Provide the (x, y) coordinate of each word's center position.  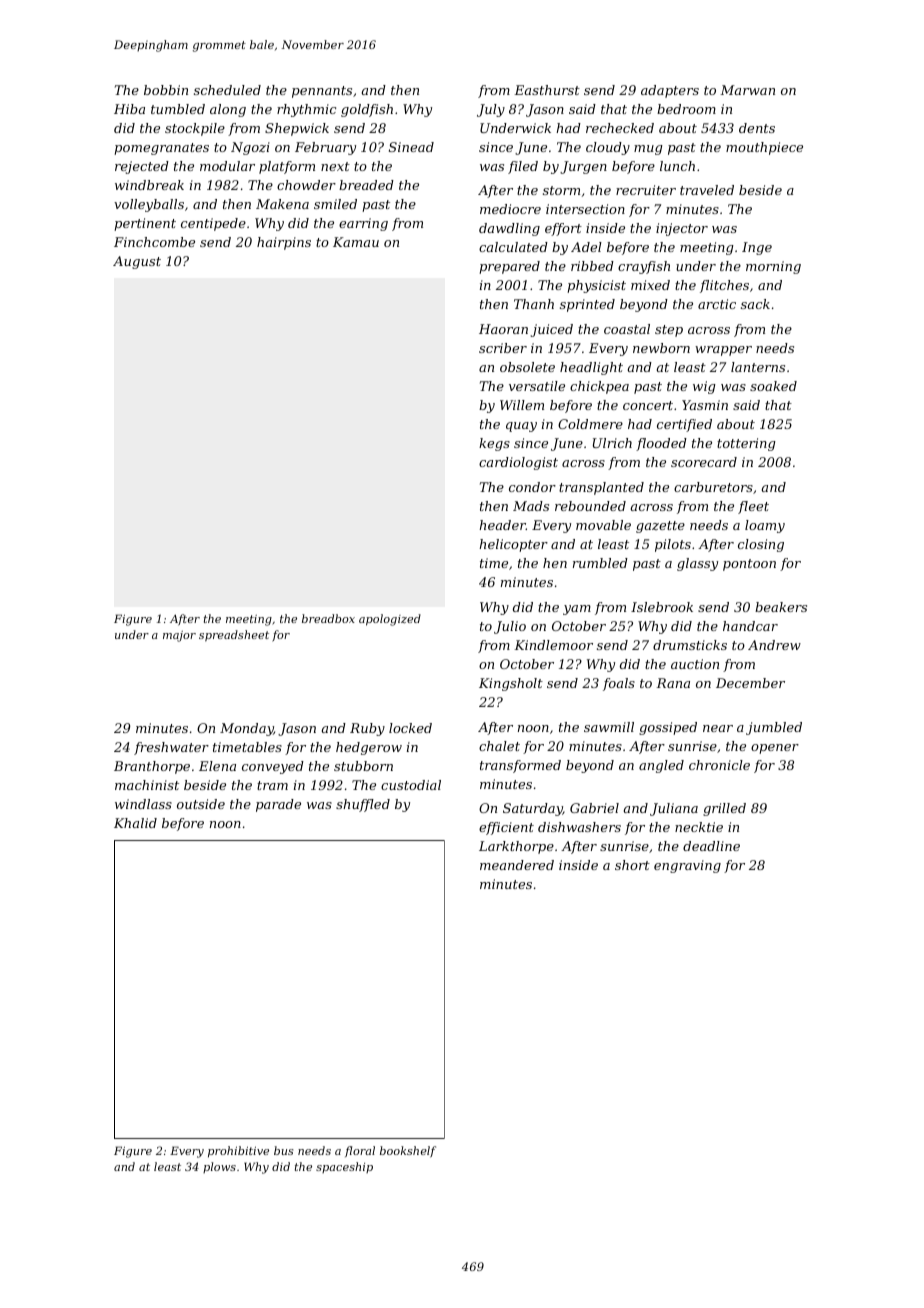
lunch (677, 166)
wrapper (723, 351)
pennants (322, 92)
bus (284, 1150)
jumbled (774, 728)
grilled (724, 809)
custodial (411, 785)
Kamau (356, 242)
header (502, 525)
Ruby (367, 729)
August (137, 262)
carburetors (713, 487)
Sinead (411, 147)
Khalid (135, 823)
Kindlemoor (553, 645)
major (179, 636)
